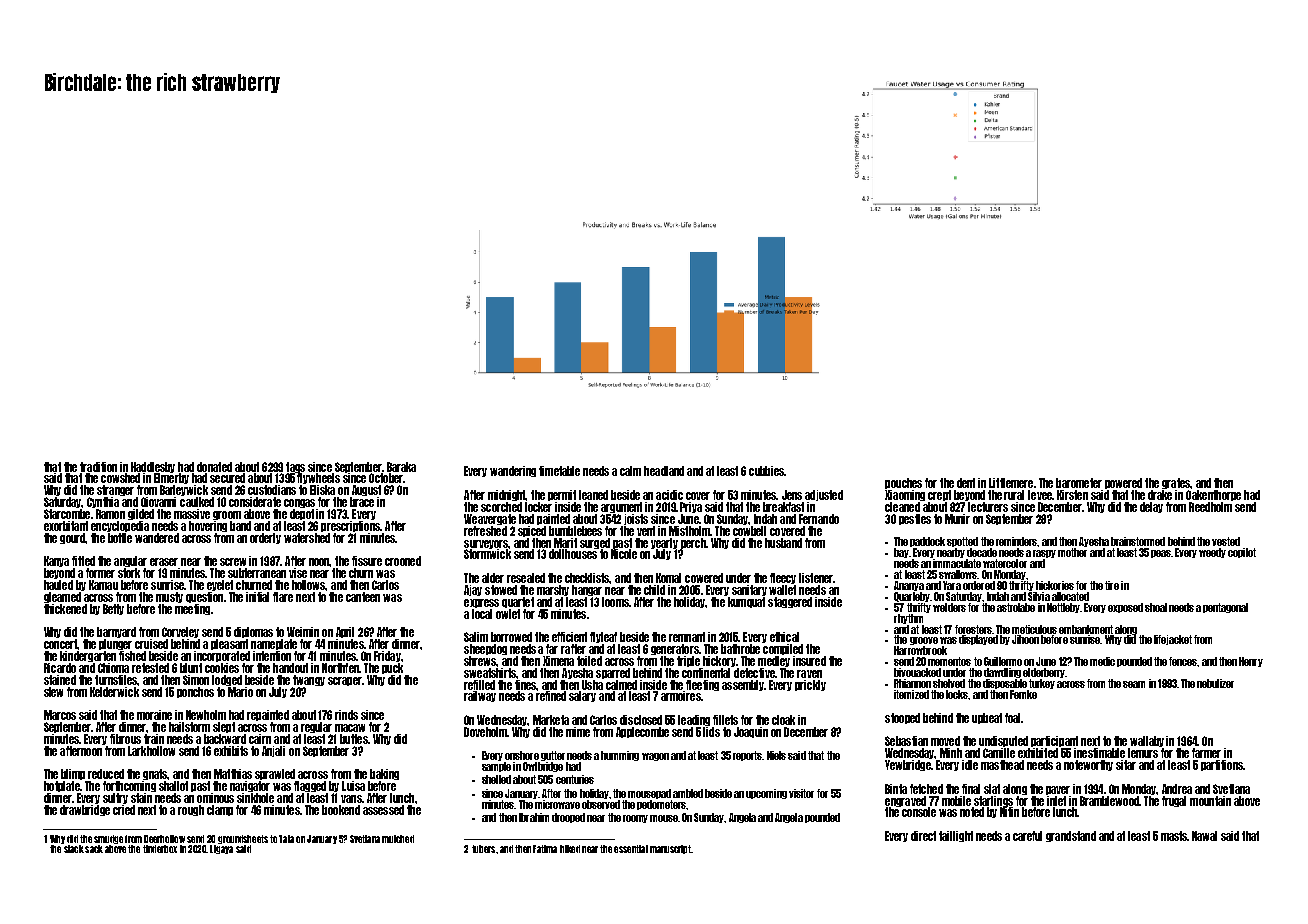  I want to click on manuscript, so click(671, 849).
